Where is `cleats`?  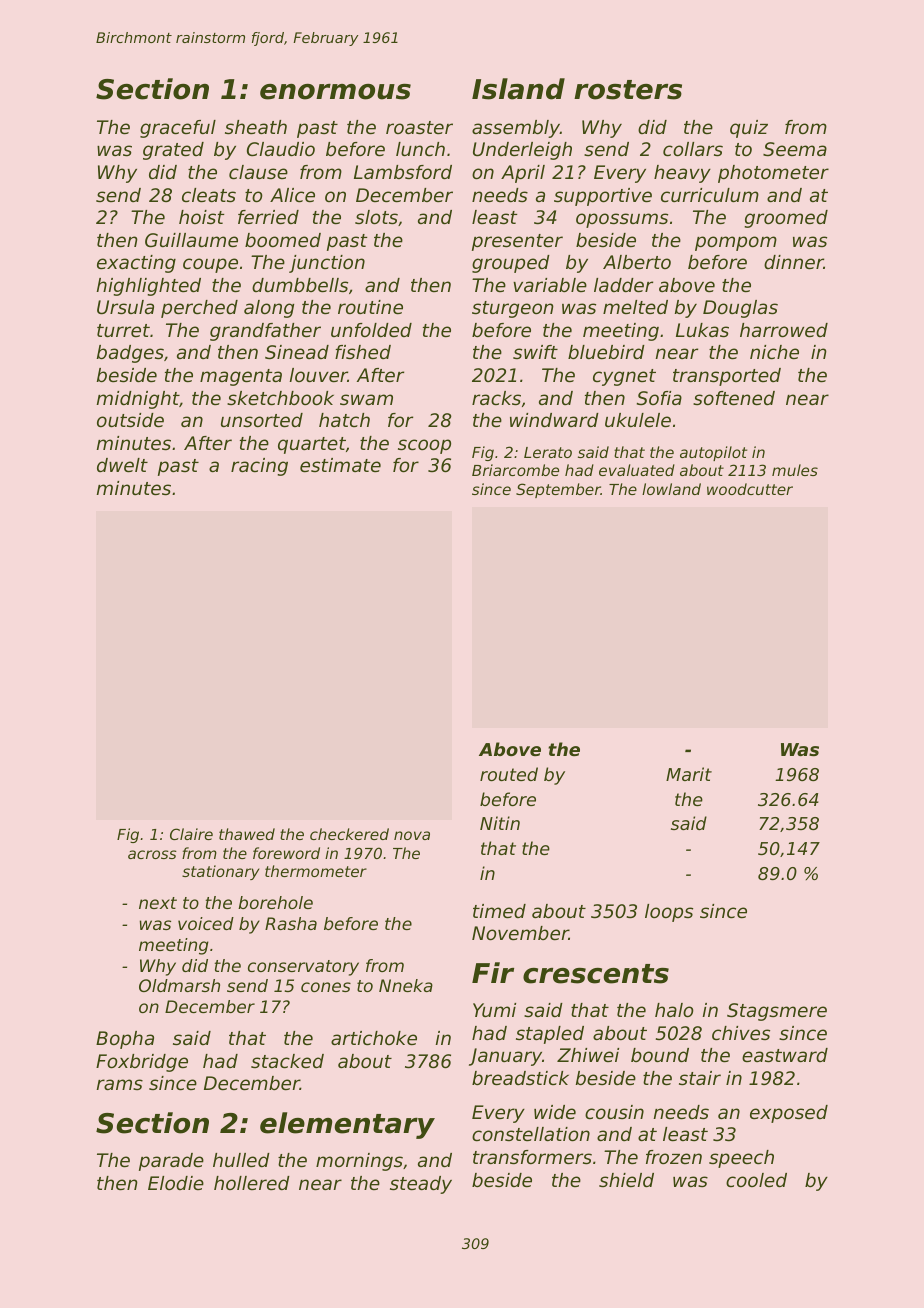 cleats is located at coordinates (209, 195).
